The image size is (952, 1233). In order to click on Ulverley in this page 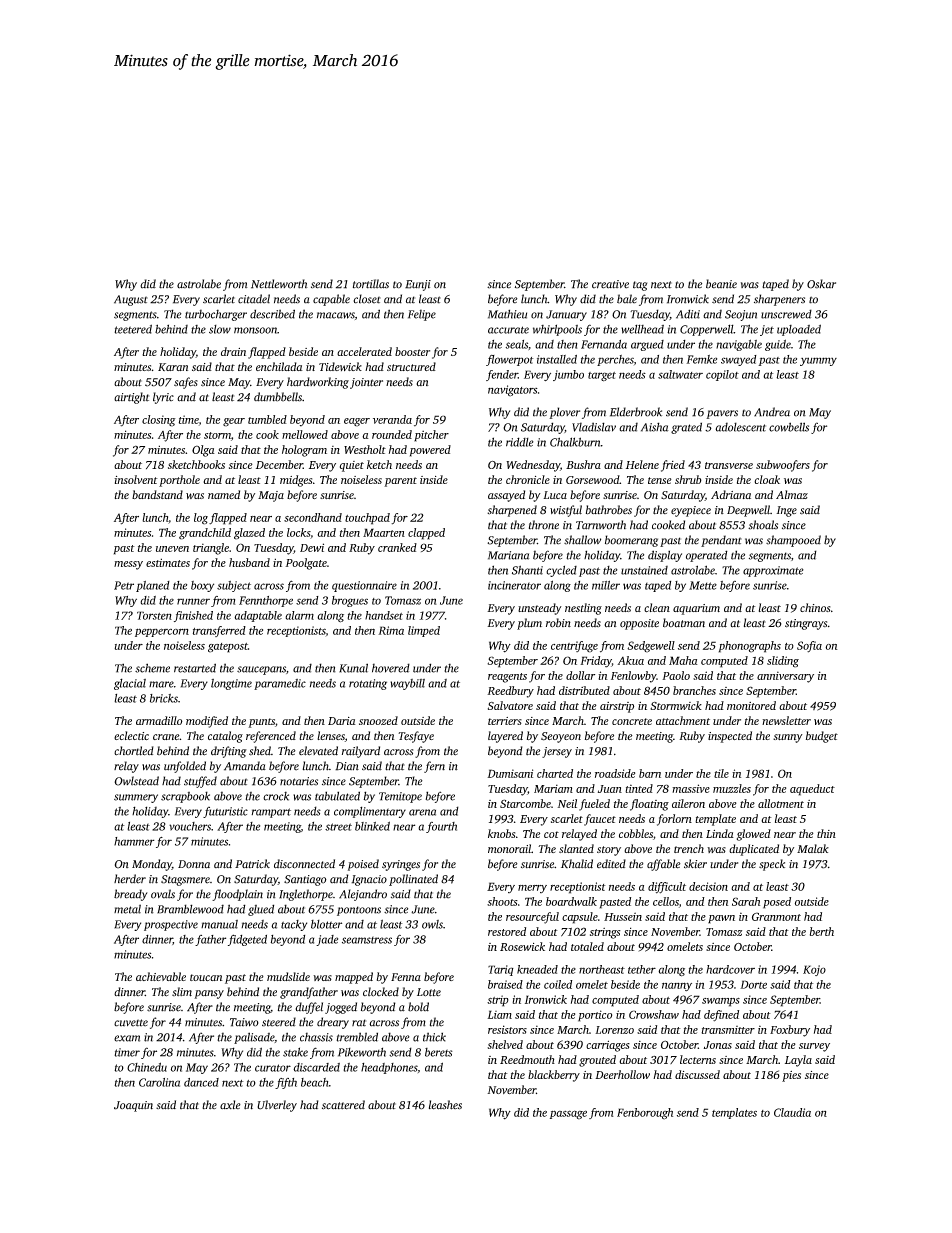, I will do `click(277, 1106)`.
